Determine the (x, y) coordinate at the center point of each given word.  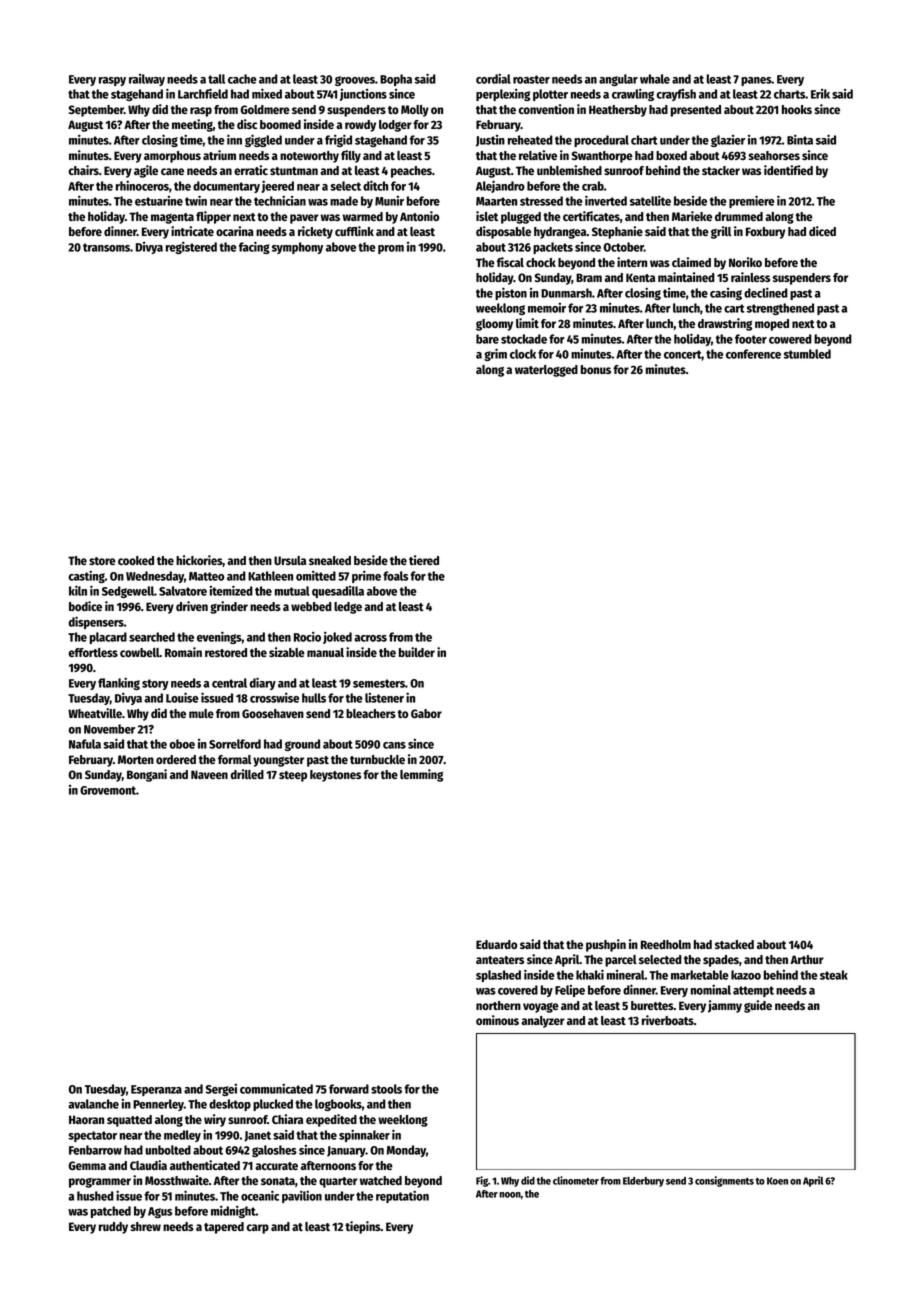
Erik (820, 94)
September (96, 111)
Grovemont (108, 790)
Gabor (426, 713)
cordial (493, 78)
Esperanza (156, 1090)
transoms (106, 247)
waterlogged (546, 371)
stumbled (807, 354)
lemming (421, 775)
